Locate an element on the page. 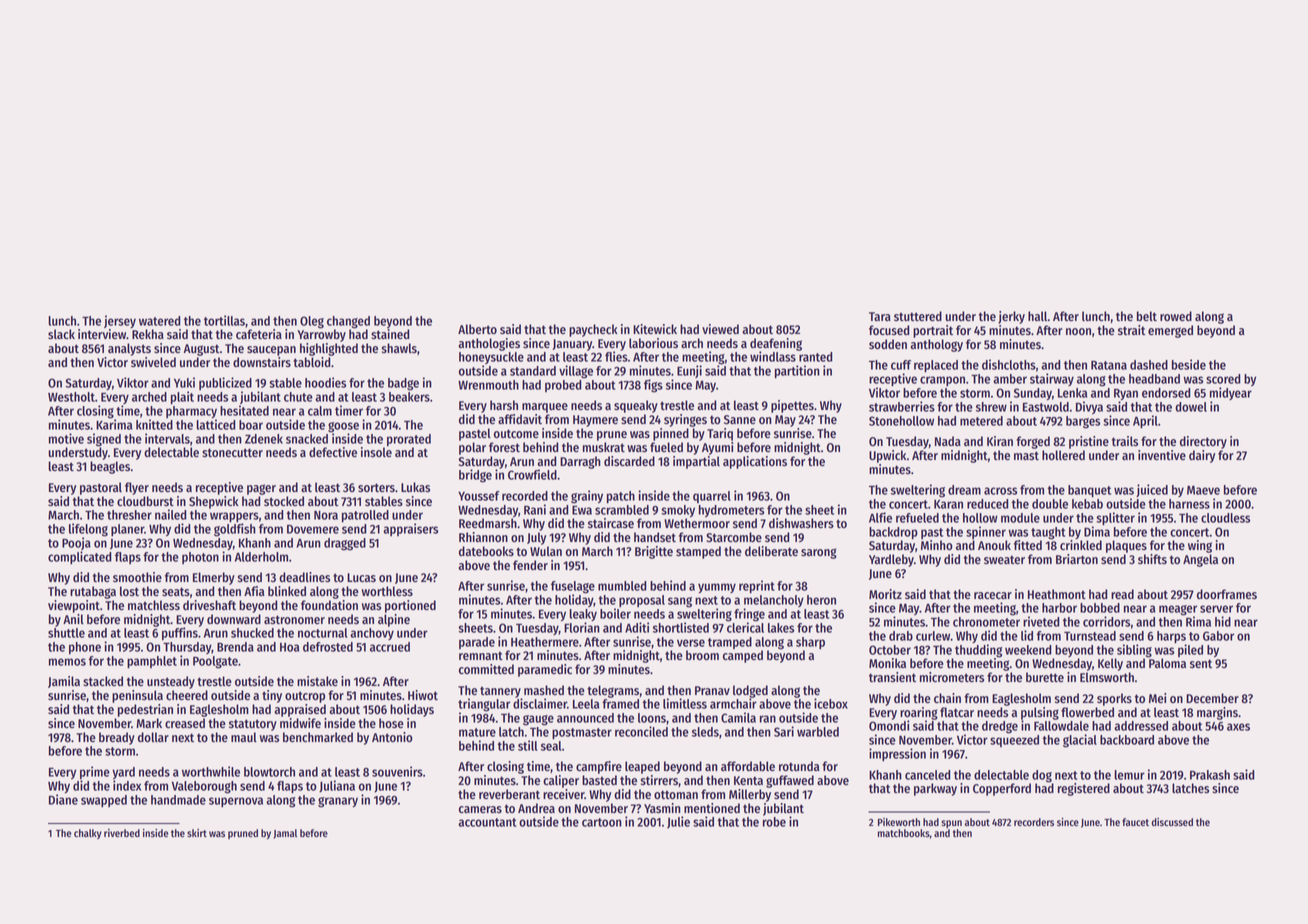  Jamal is located at coordinates (285, 834).
